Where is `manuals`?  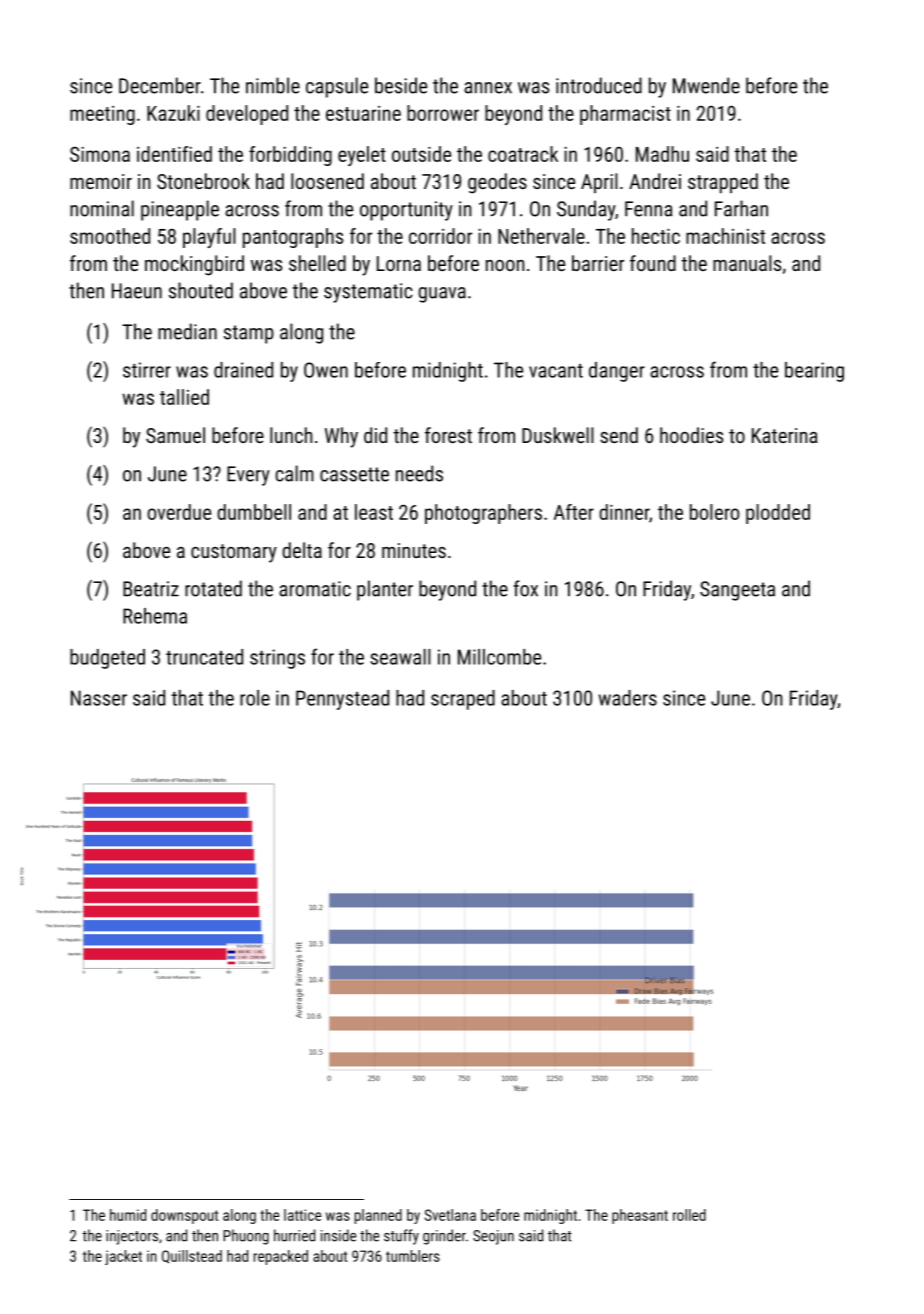 manuals is located at coordinates (747, 263).
